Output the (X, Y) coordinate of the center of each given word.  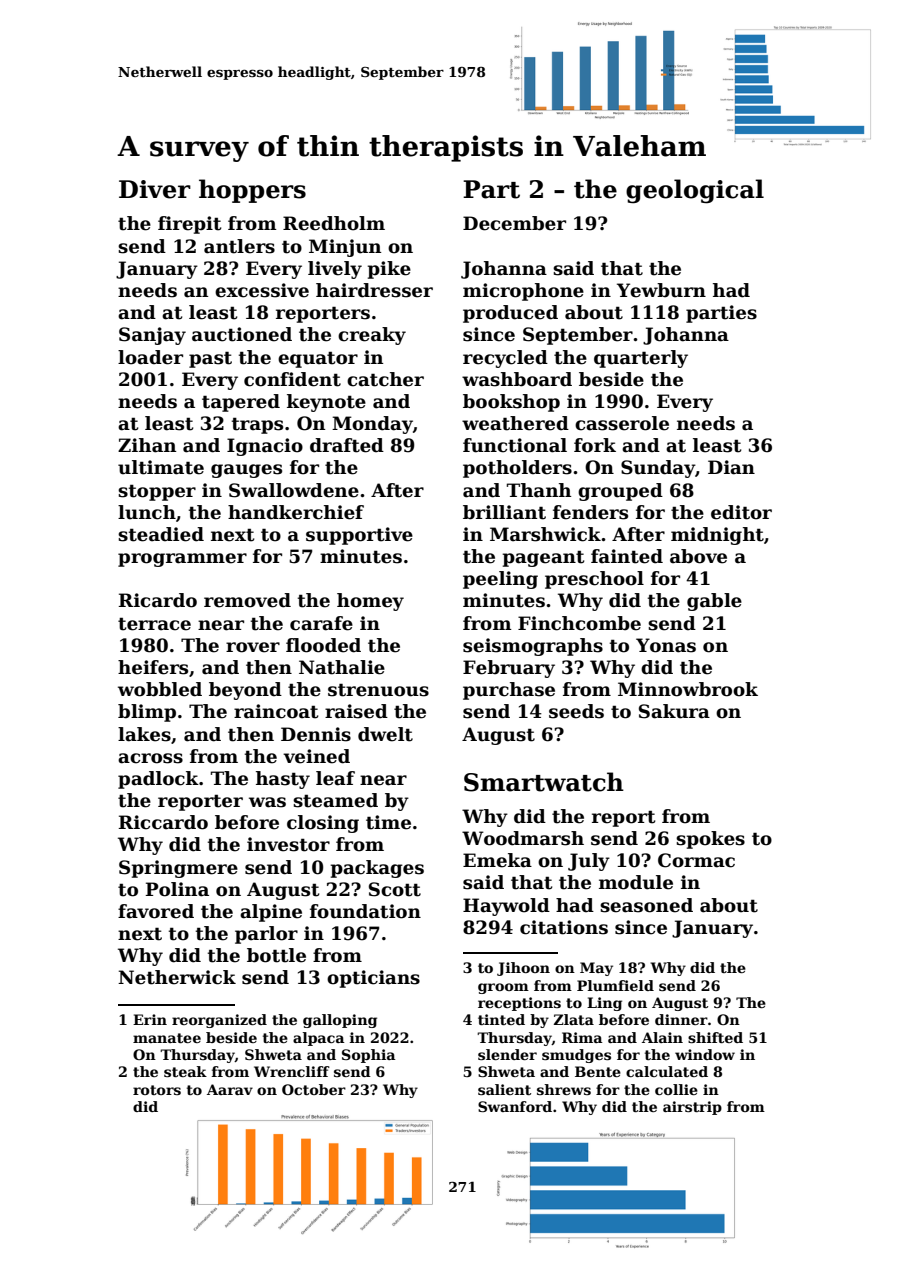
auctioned (242, 334)
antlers (239, 246)
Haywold (506, 907)
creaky (372, 336)
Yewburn (661, 290)
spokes (710, 840)
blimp (147, 713)
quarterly (641, 359)
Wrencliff (292, 1071)
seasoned (646, 905)
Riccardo (163, 822)
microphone (523, 292)
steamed (335, 800)
